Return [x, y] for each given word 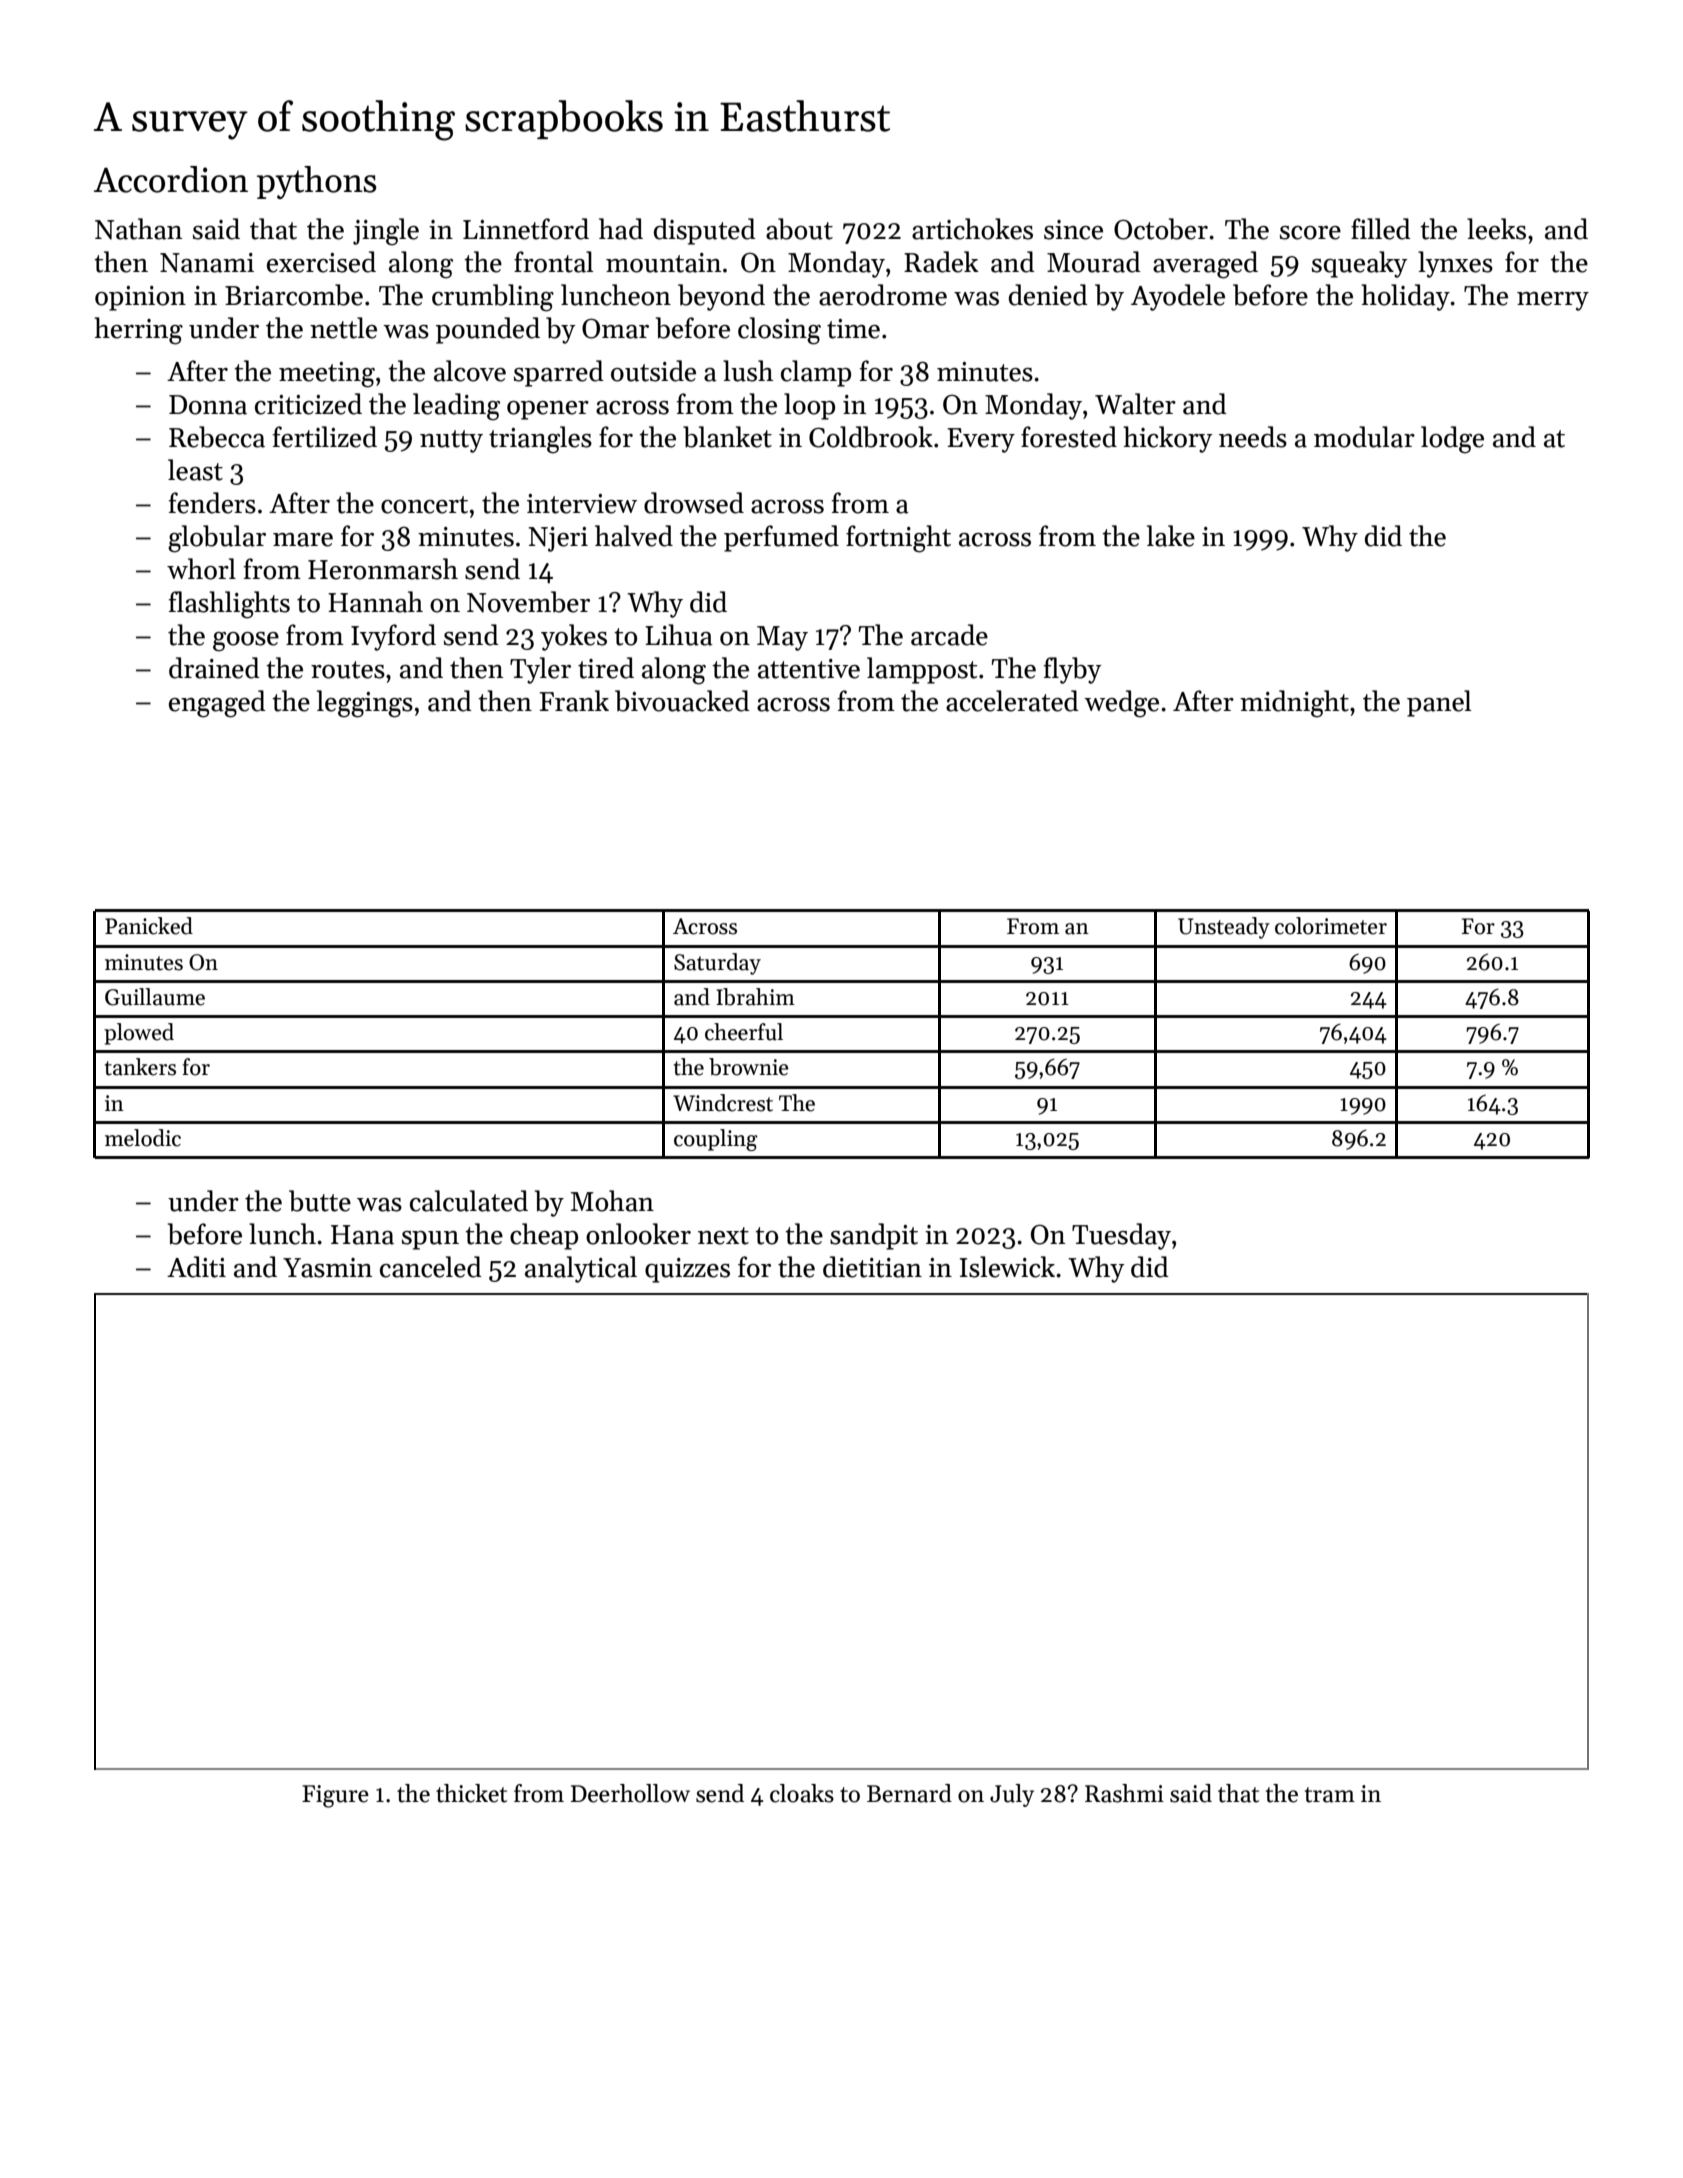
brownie [749, 1067]
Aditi [196, 1267]
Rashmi [1124, 1793]
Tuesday [1121, 1236]
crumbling [493, 298]
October [1161, 229]
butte [320, 1201]
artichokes [972, 229]
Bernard [909, 1793]
